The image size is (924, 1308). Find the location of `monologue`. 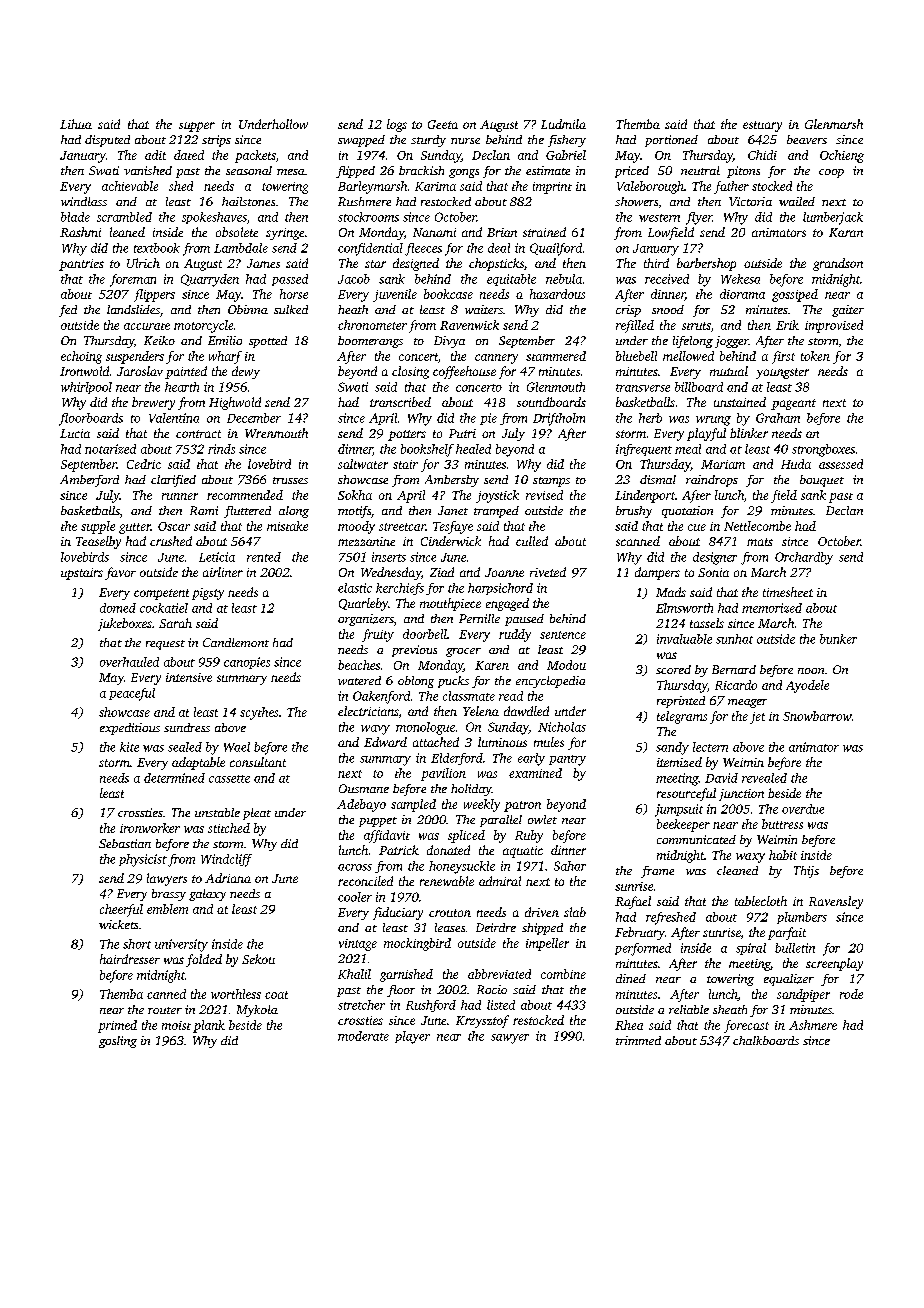

monologue is located at coordinates (425, 728).
